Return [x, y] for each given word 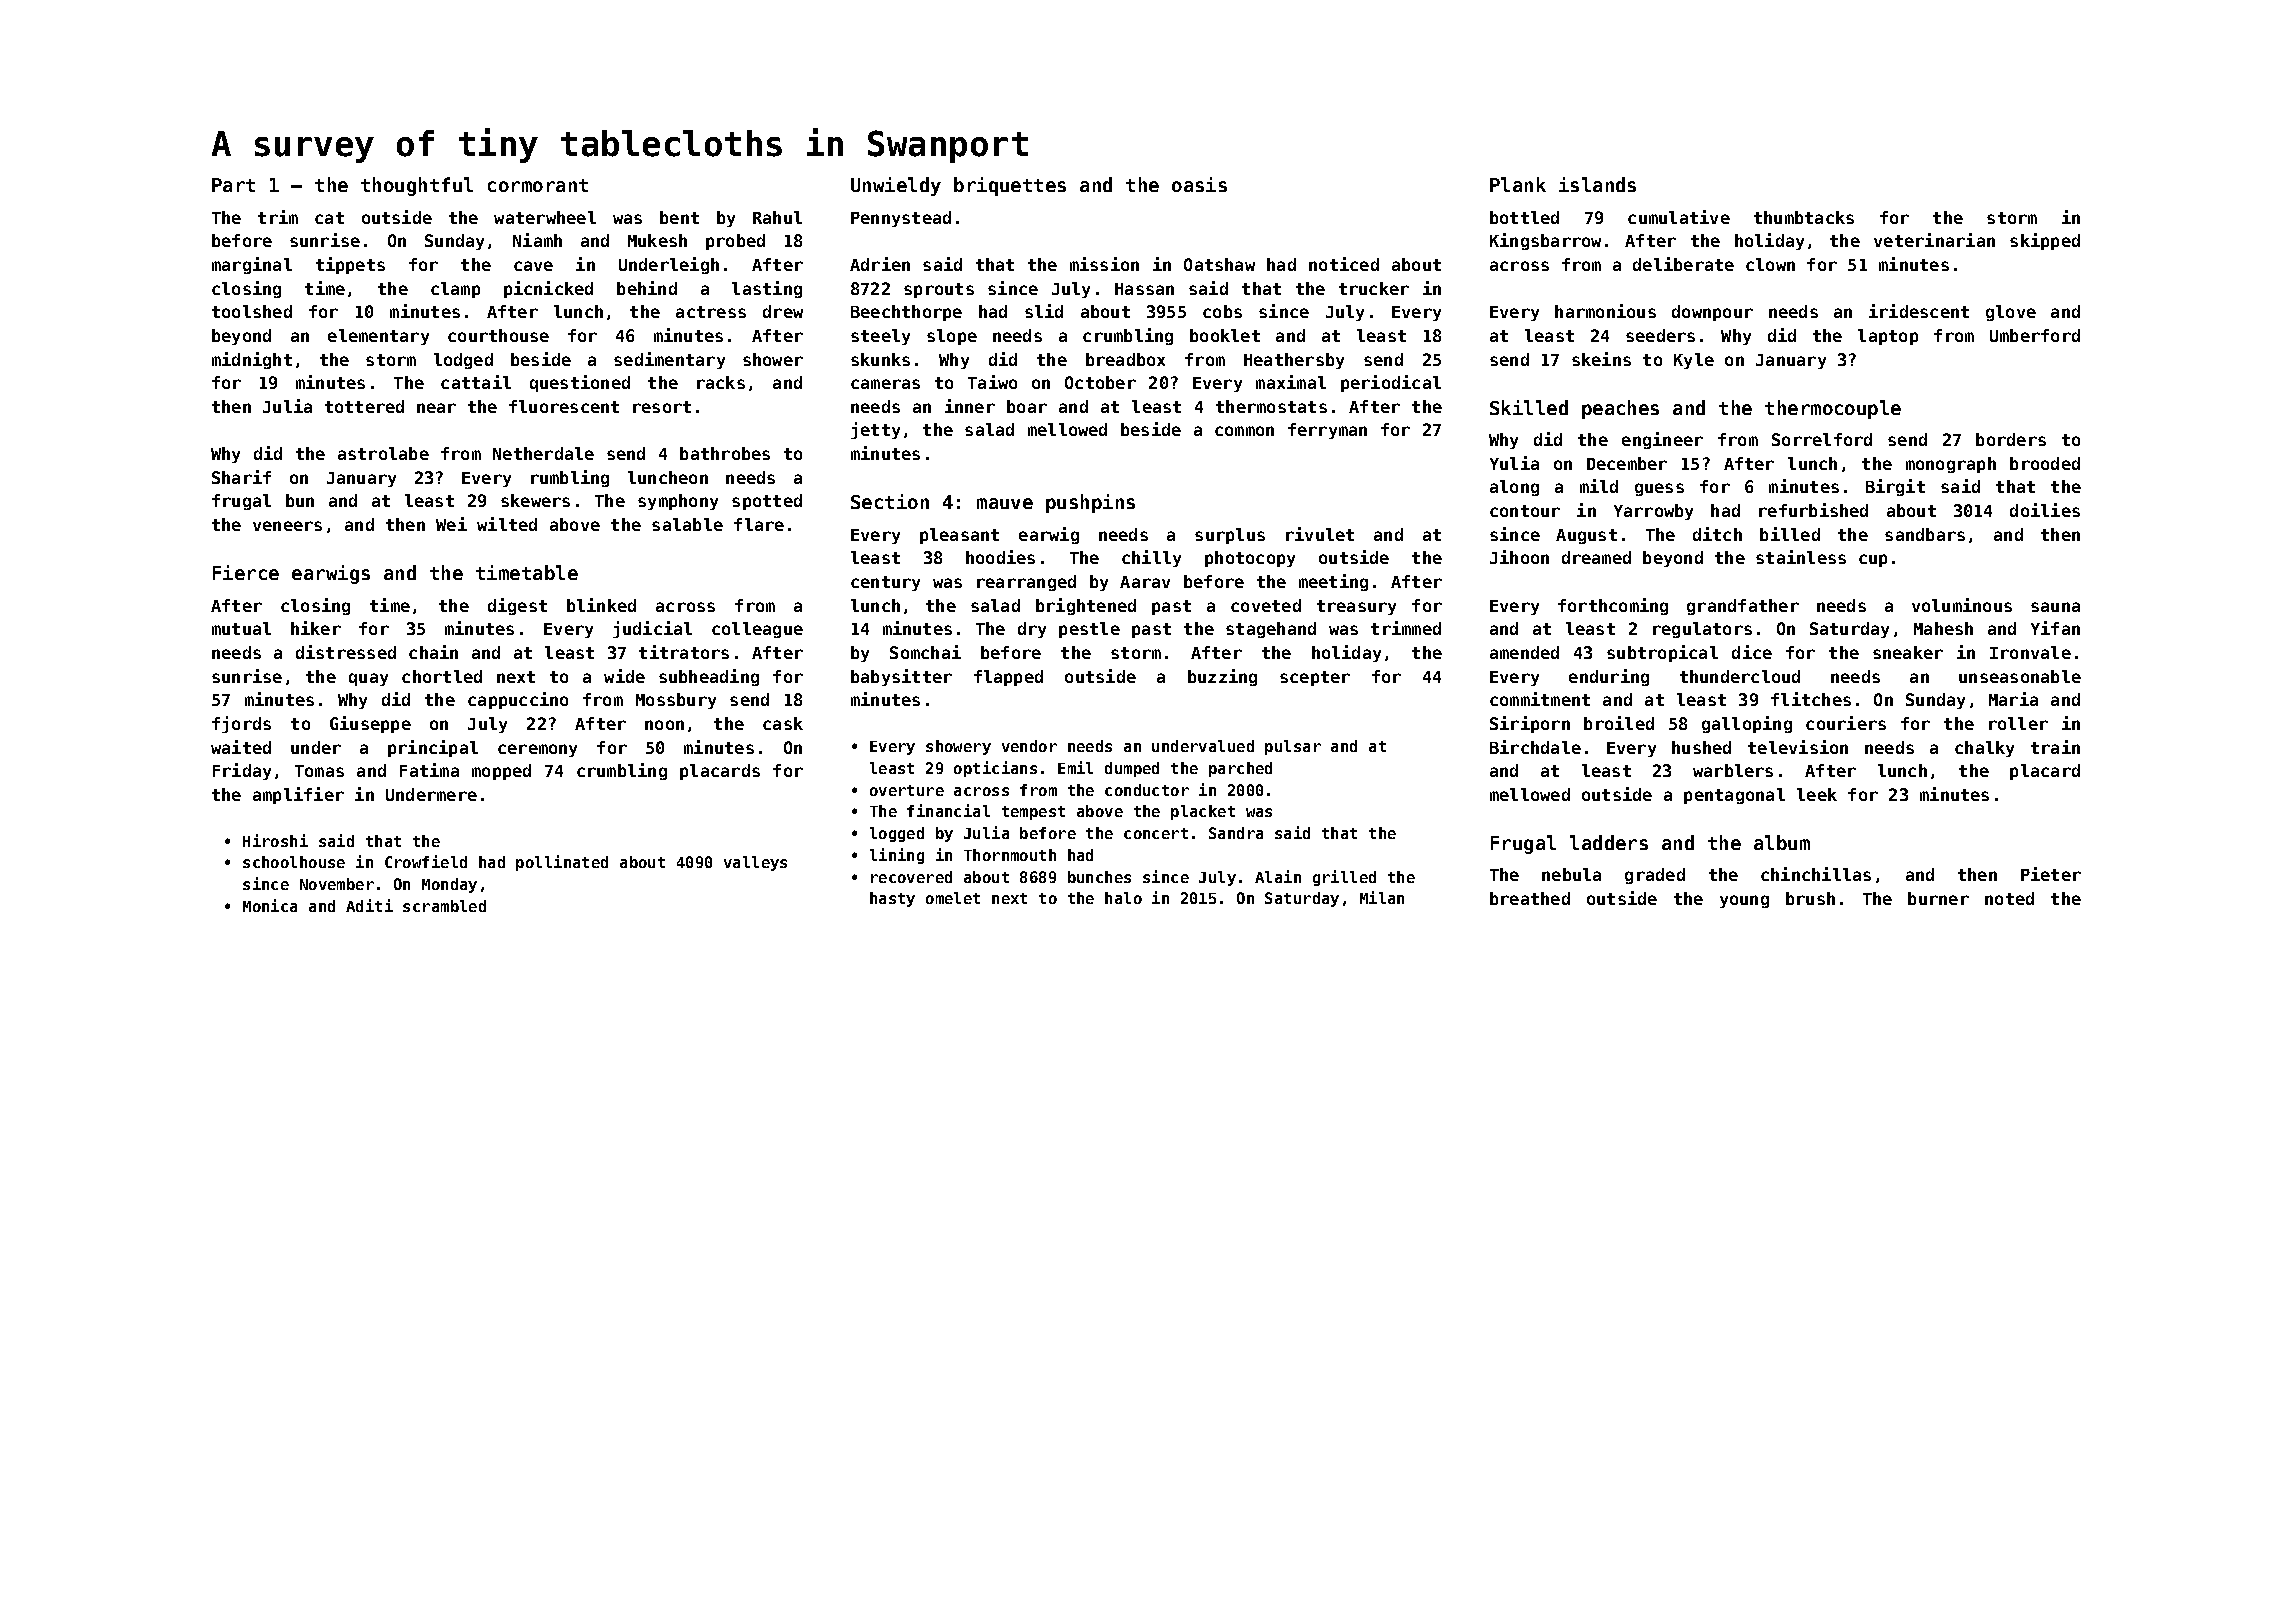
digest [517, 606]
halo [1123, 898]
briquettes [1010, 186]
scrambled [444, 906]
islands [1597, 184]
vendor [1029, 746]
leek [1817, 794]
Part [233, 185]
